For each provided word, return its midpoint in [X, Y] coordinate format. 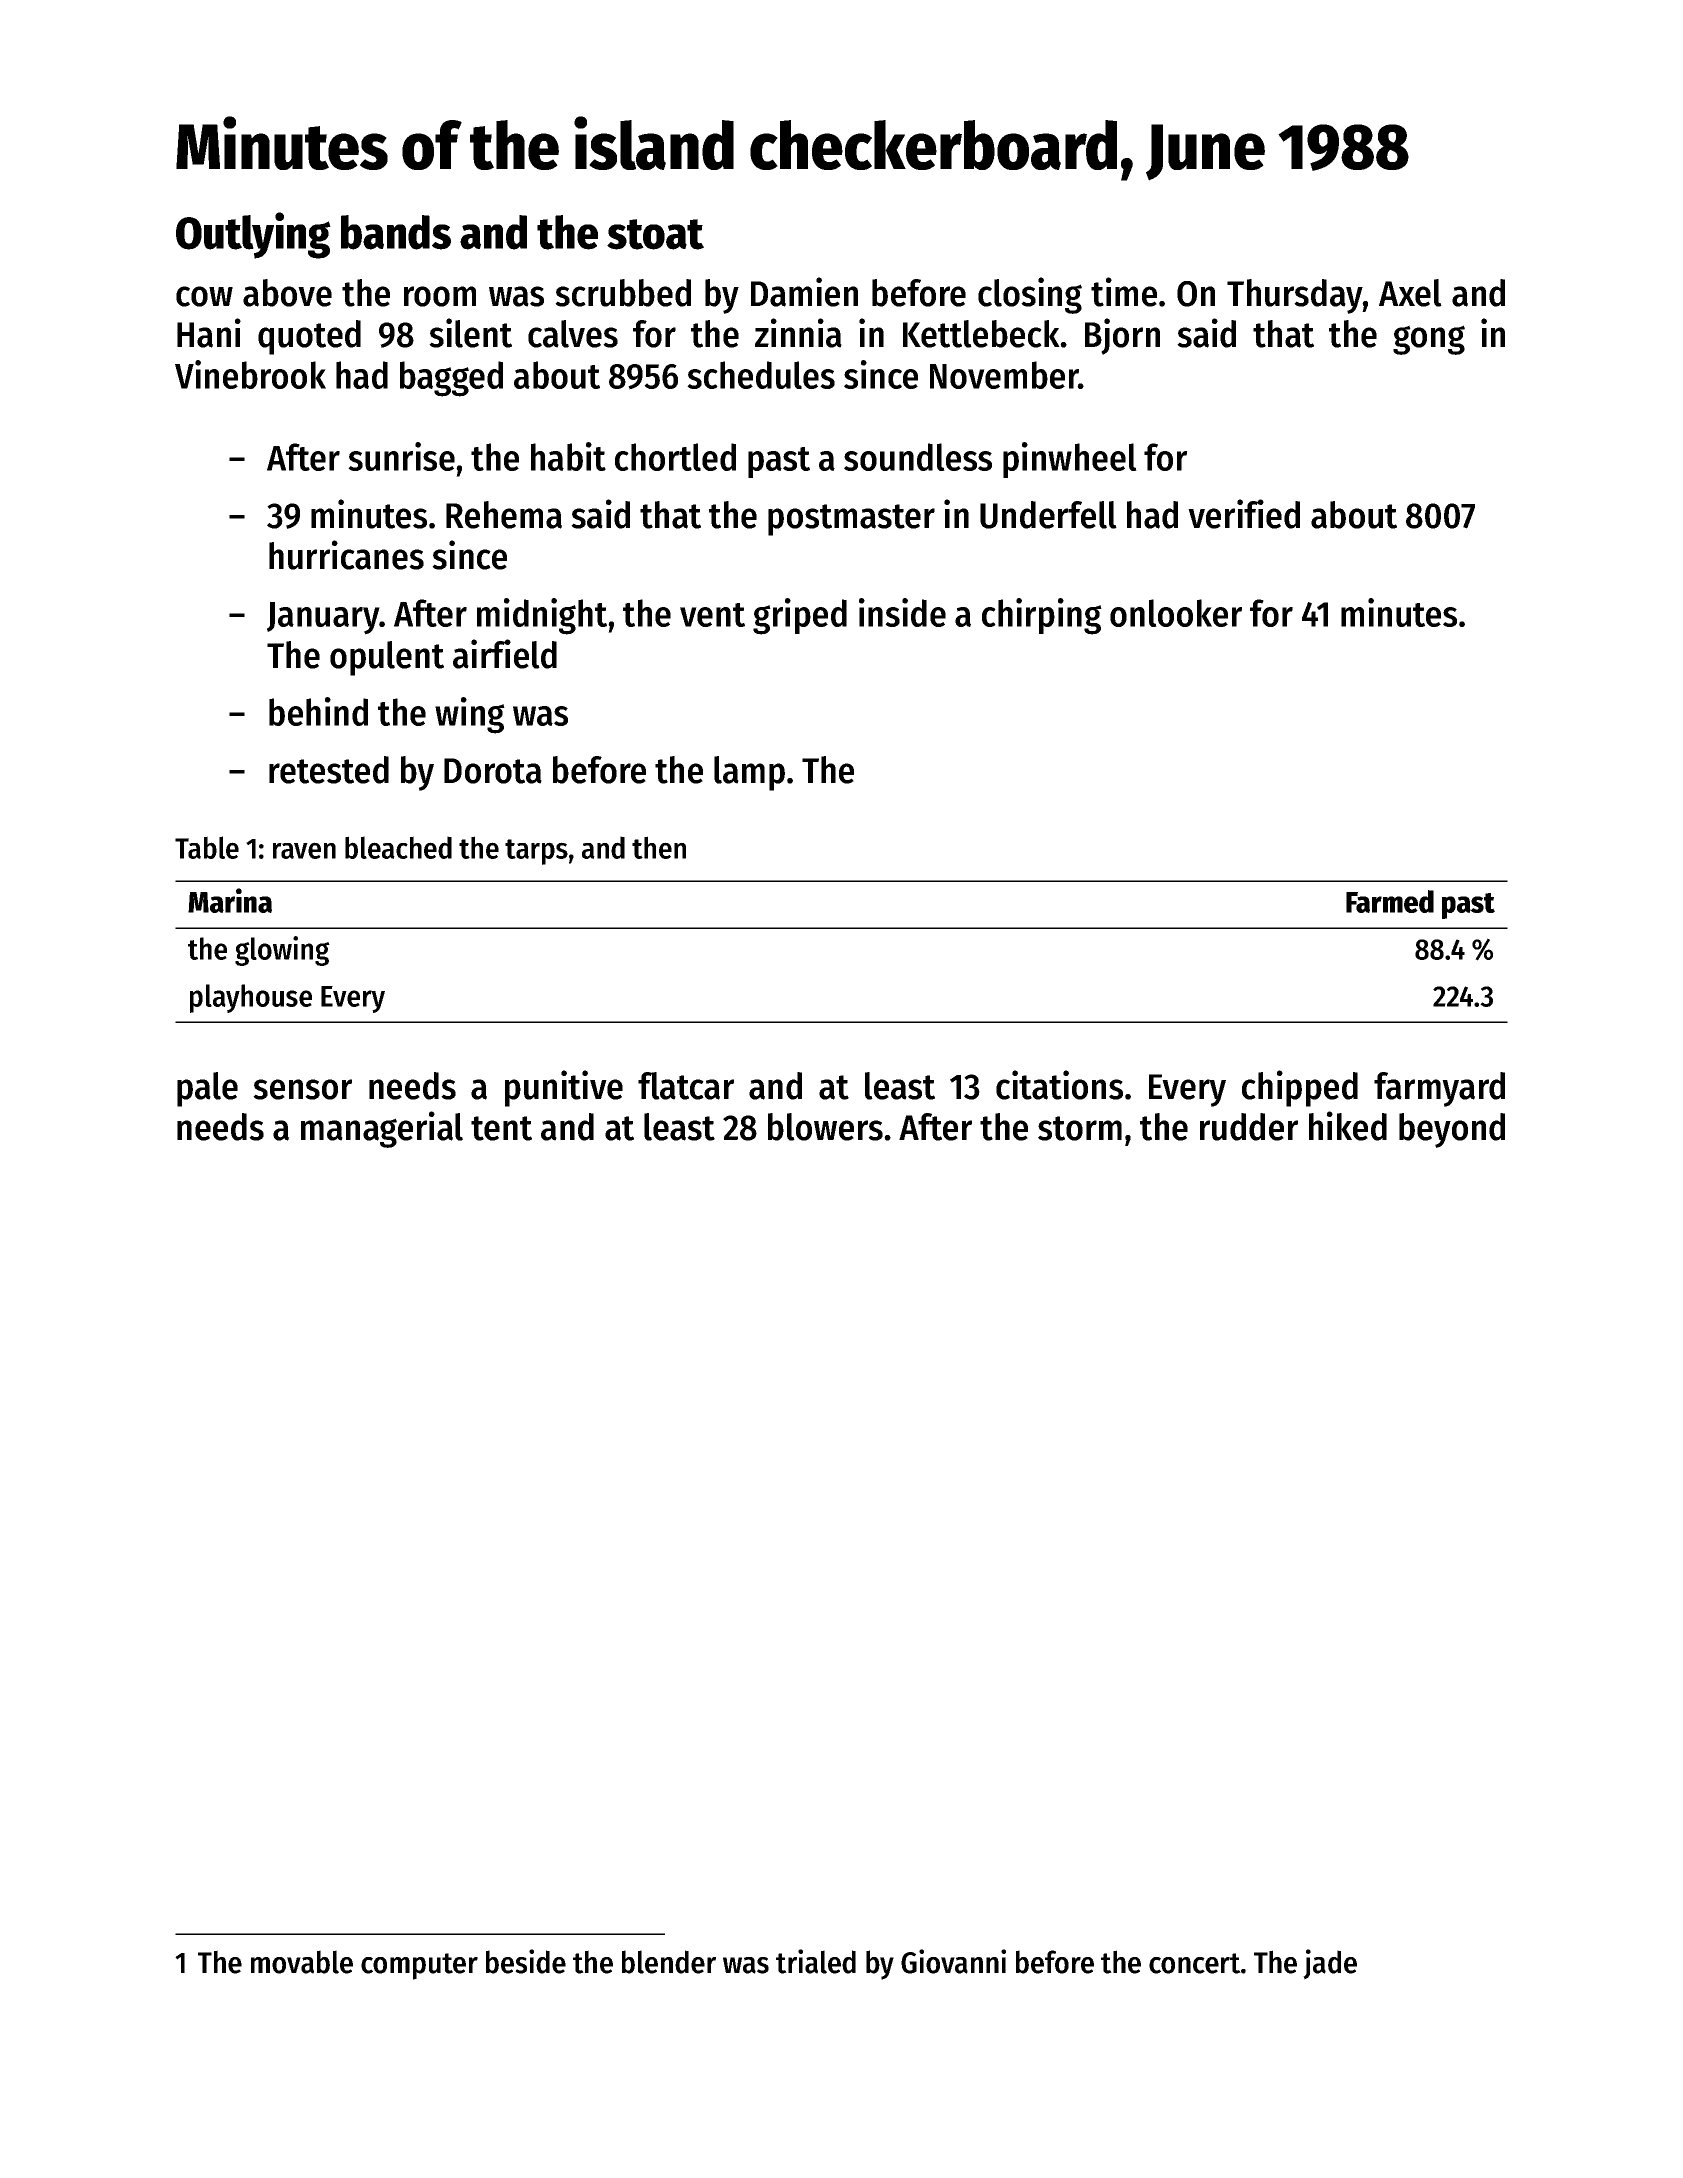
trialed [816, 1961]
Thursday [1295, 296]
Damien [804, 292]
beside [526, 1961]
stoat [655, 234]
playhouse [251, 998]
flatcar [686, 1086]
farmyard [1439, 1089]
